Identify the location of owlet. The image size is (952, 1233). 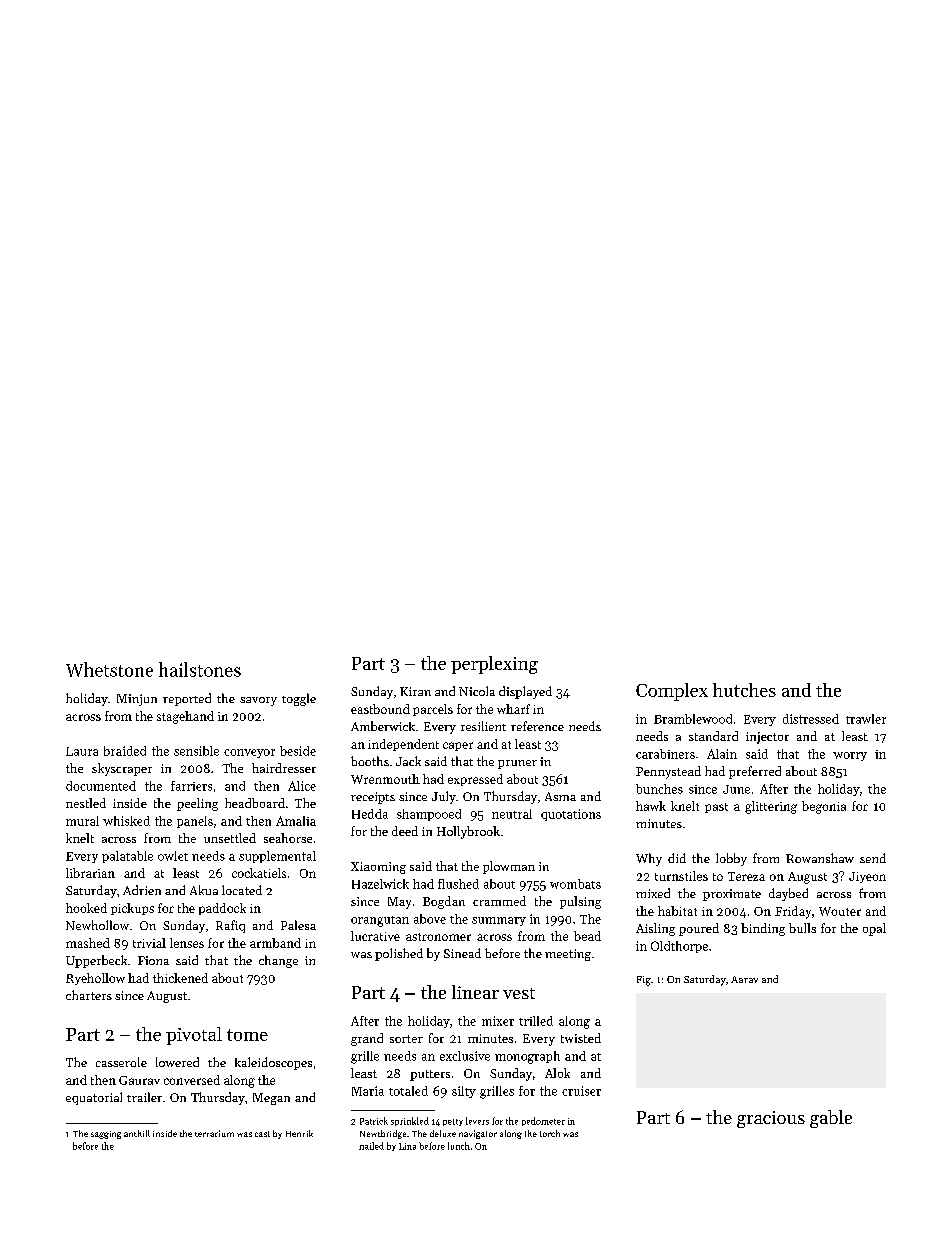
(173, 856).
